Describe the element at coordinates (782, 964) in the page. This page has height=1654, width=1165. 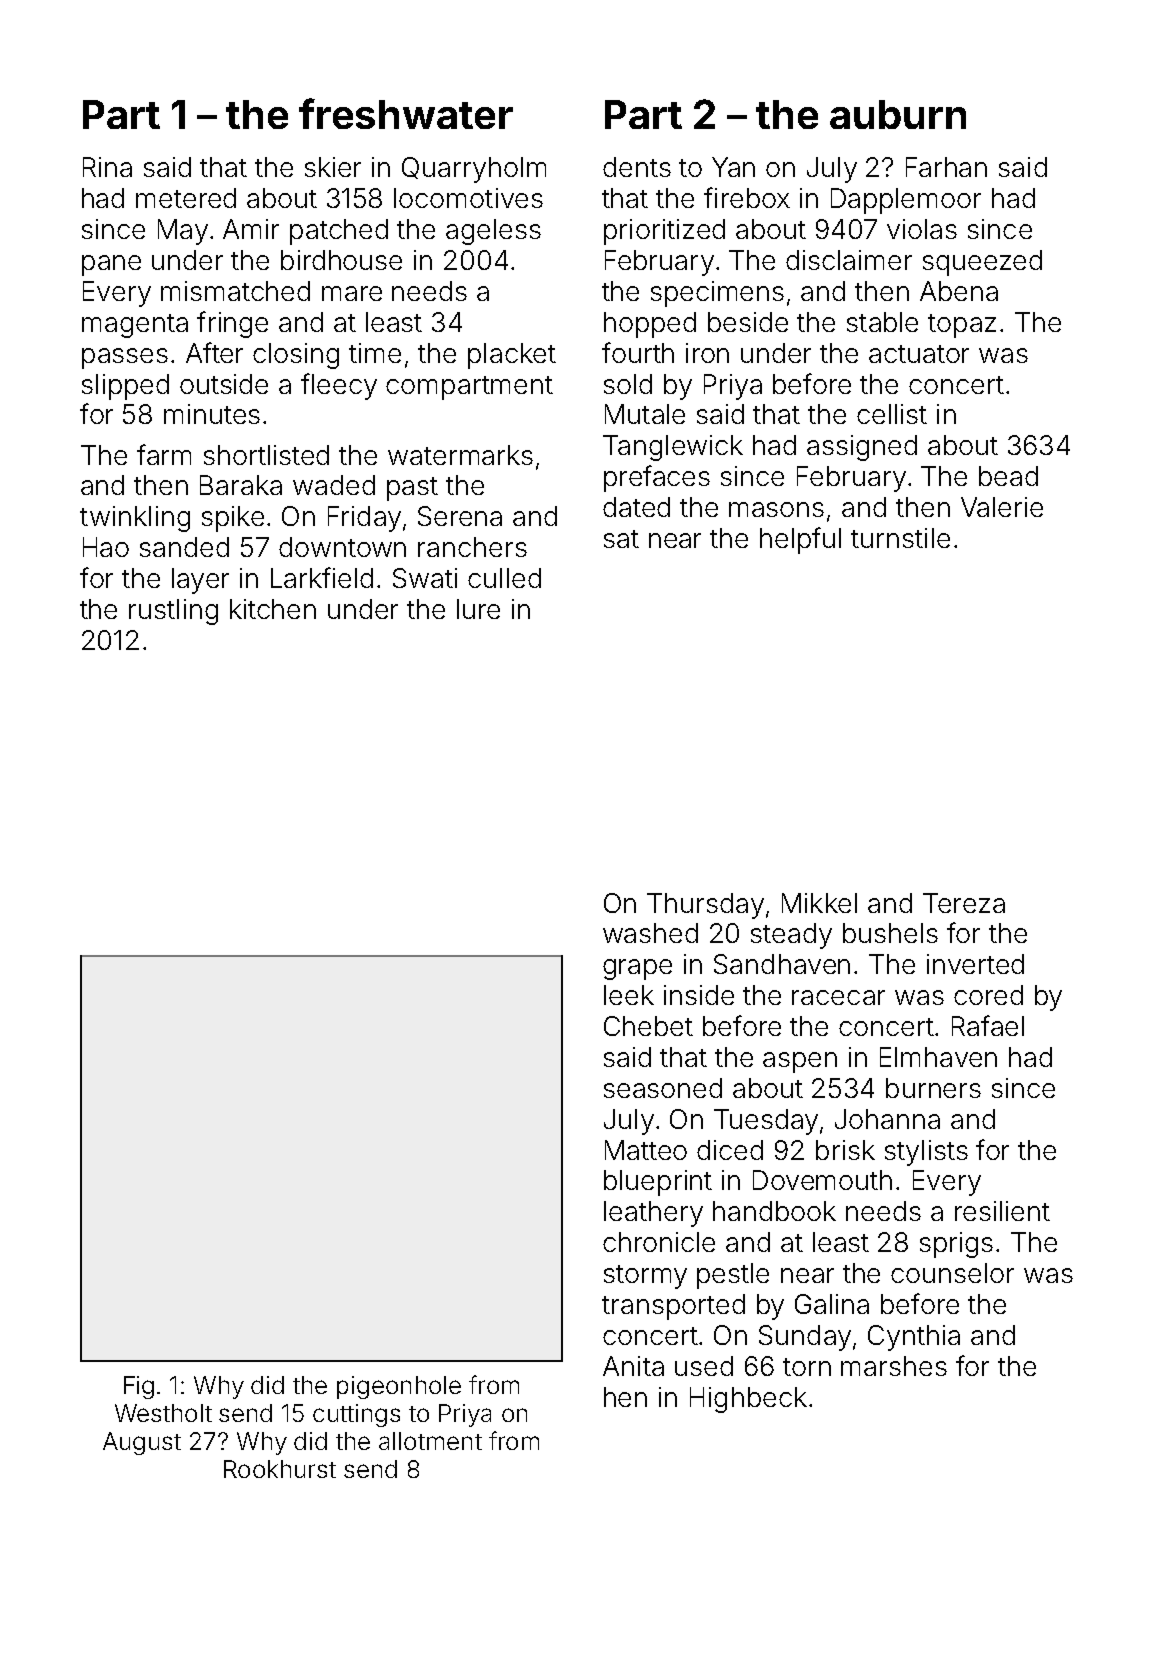
I see `Sandhaven` at that location.
